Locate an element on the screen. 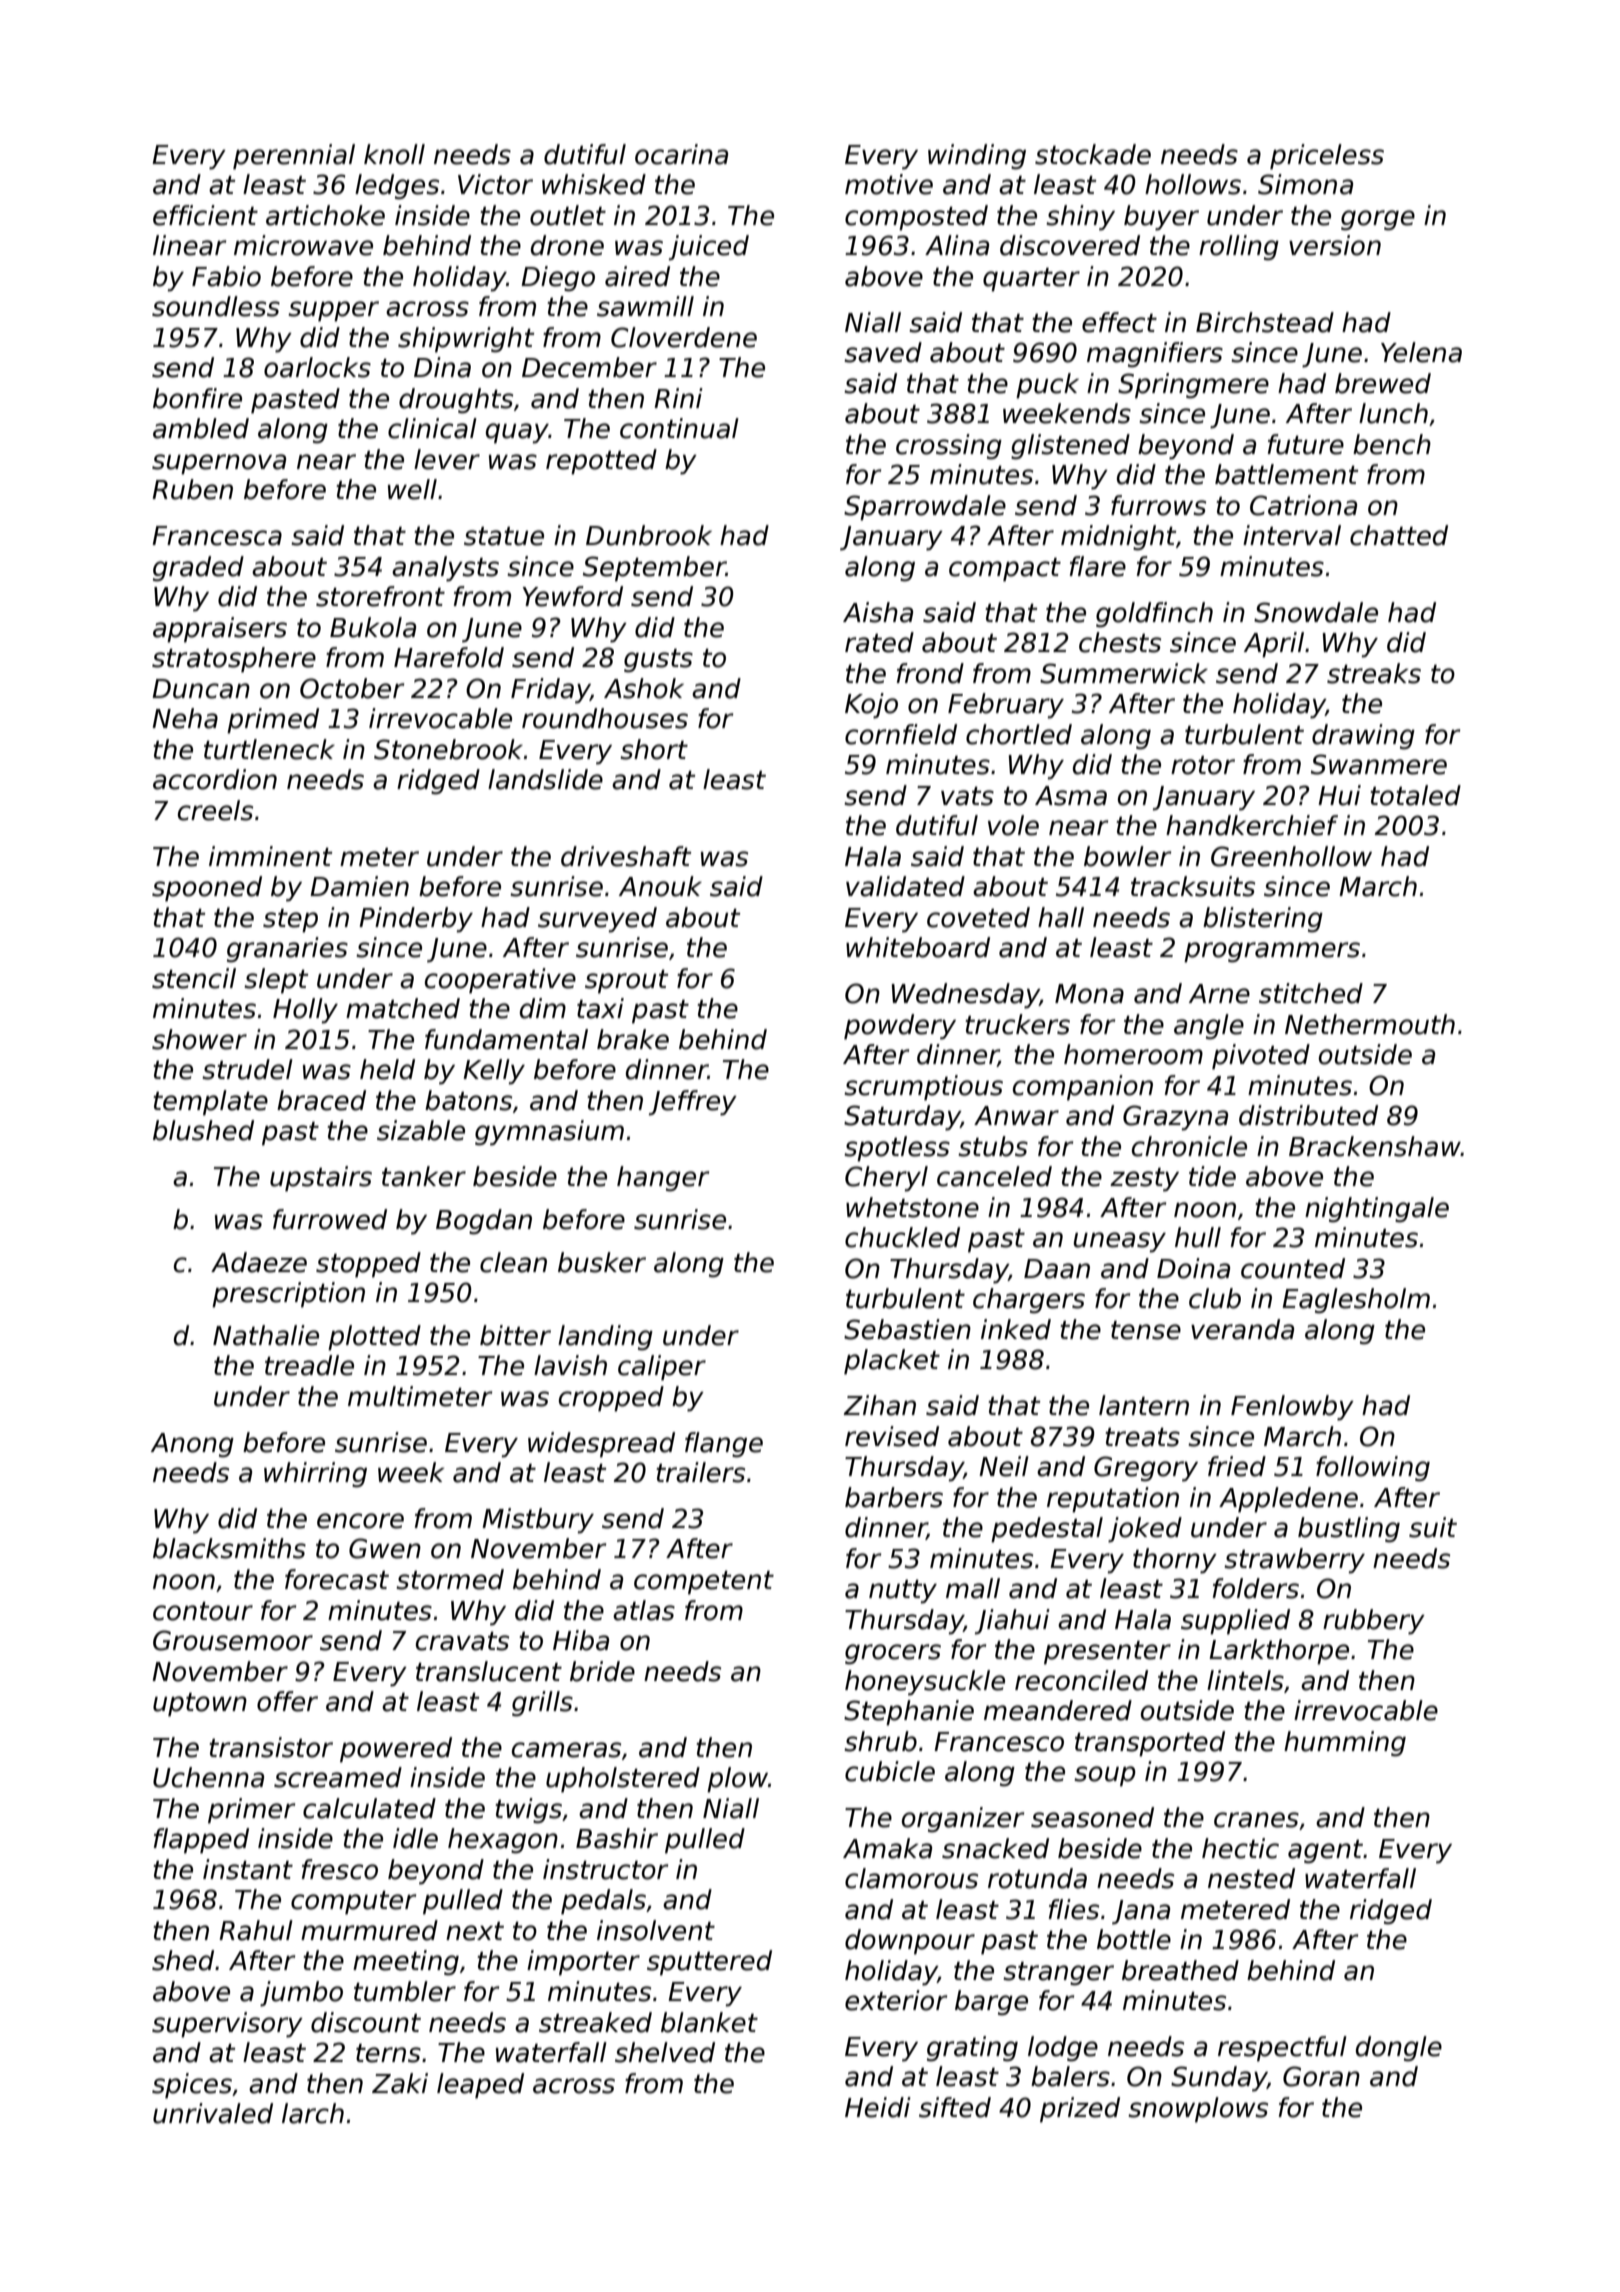 This screenshot has width=1620, height=2292. instant is located at coordinates (248, 1869).
